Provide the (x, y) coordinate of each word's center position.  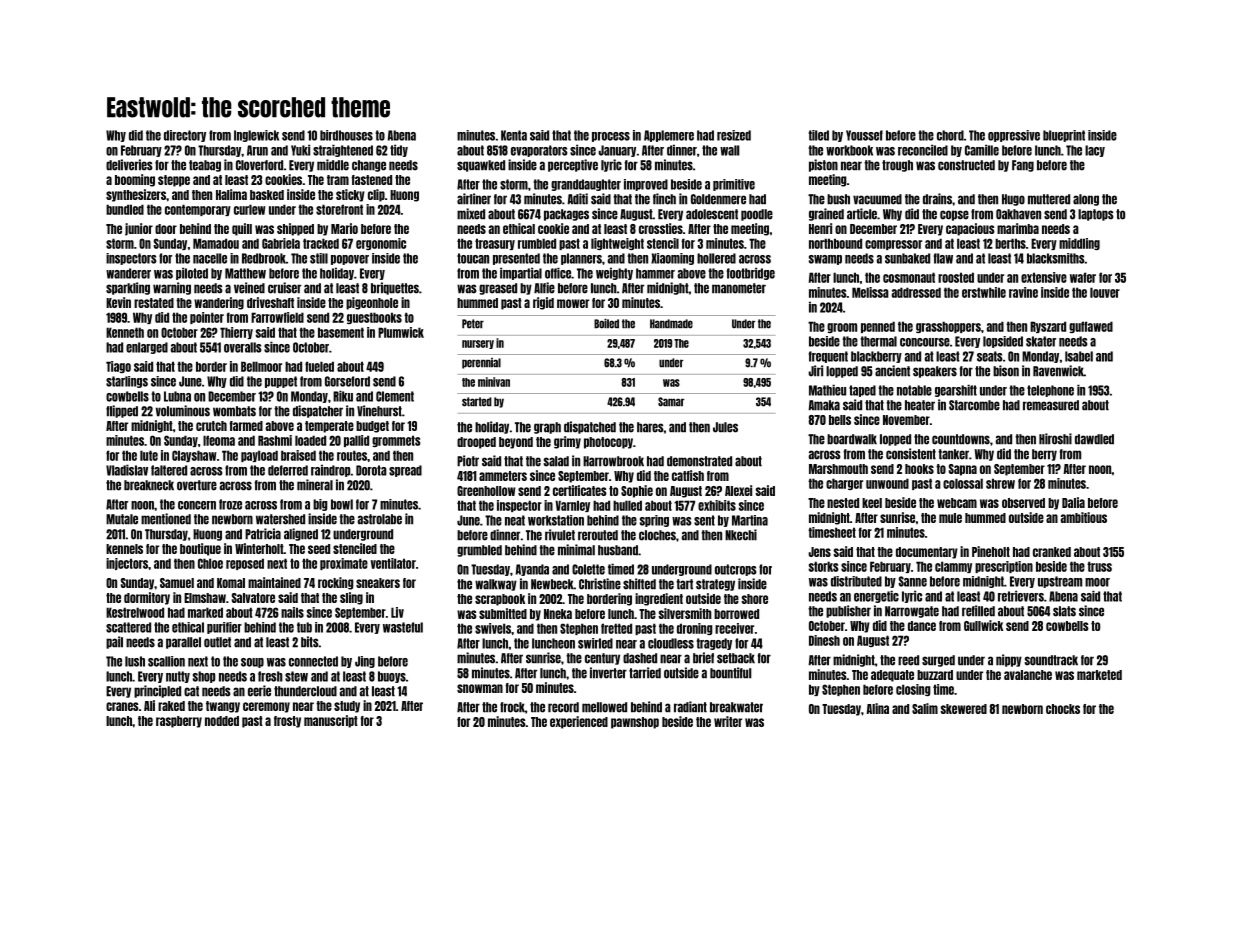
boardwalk (852, 439)
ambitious (1084, 517)
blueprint (1064, 136)
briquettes (395, 288)
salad (556, 461)
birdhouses (346, 135)
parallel (183, 643)
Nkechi (741, 535)
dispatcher (318, 411)
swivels (493, 628)
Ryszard (1048, 327)
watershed (280, 519)
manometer (739, 288)
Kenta (514, 135)
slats (1064, 611)
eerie (259, 691)
